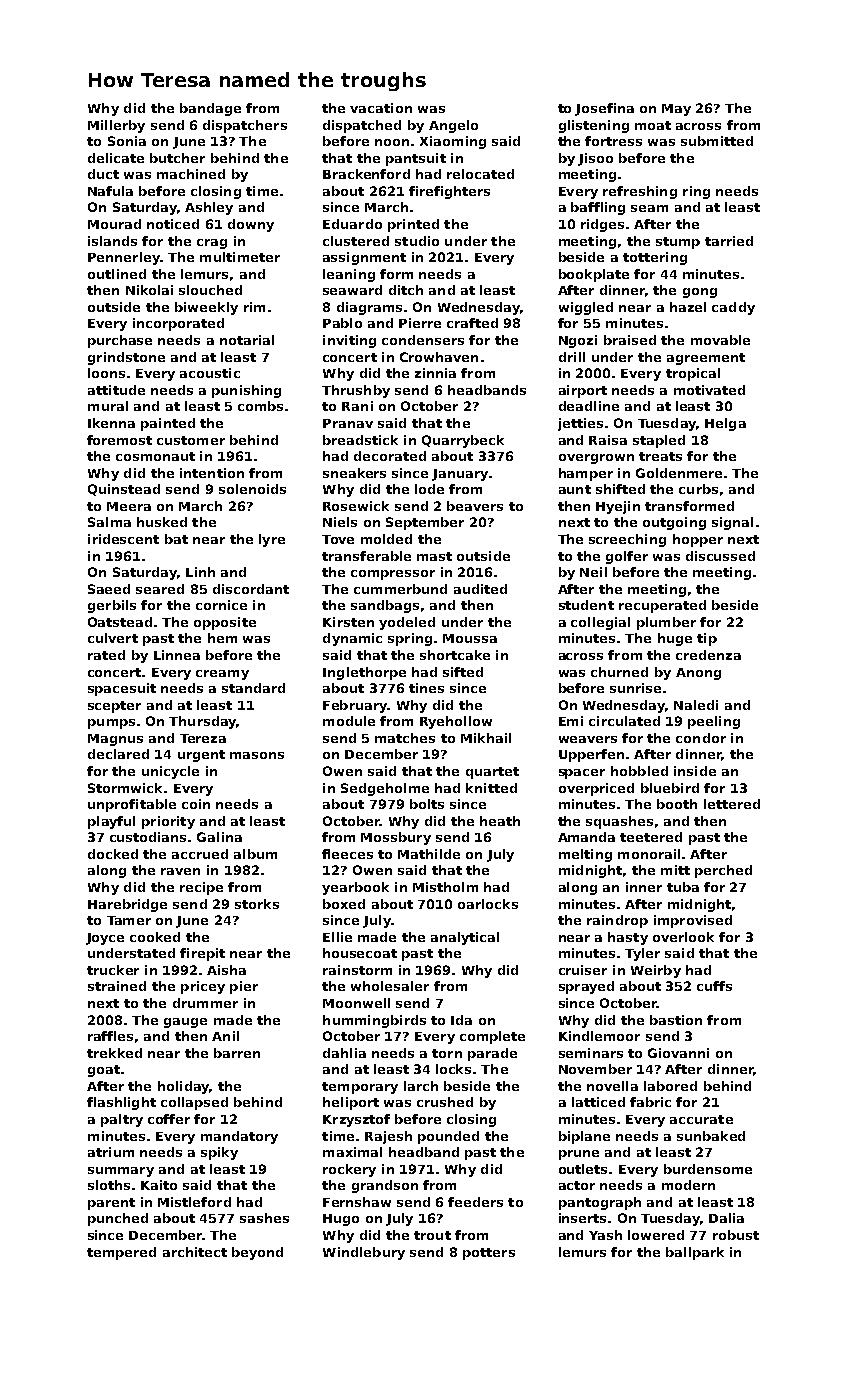 Image resolution: width=849 pixels, height=1400 pixels. Describe the element at coordinates (489, 1254) in the page. I see `potters` at that location.
